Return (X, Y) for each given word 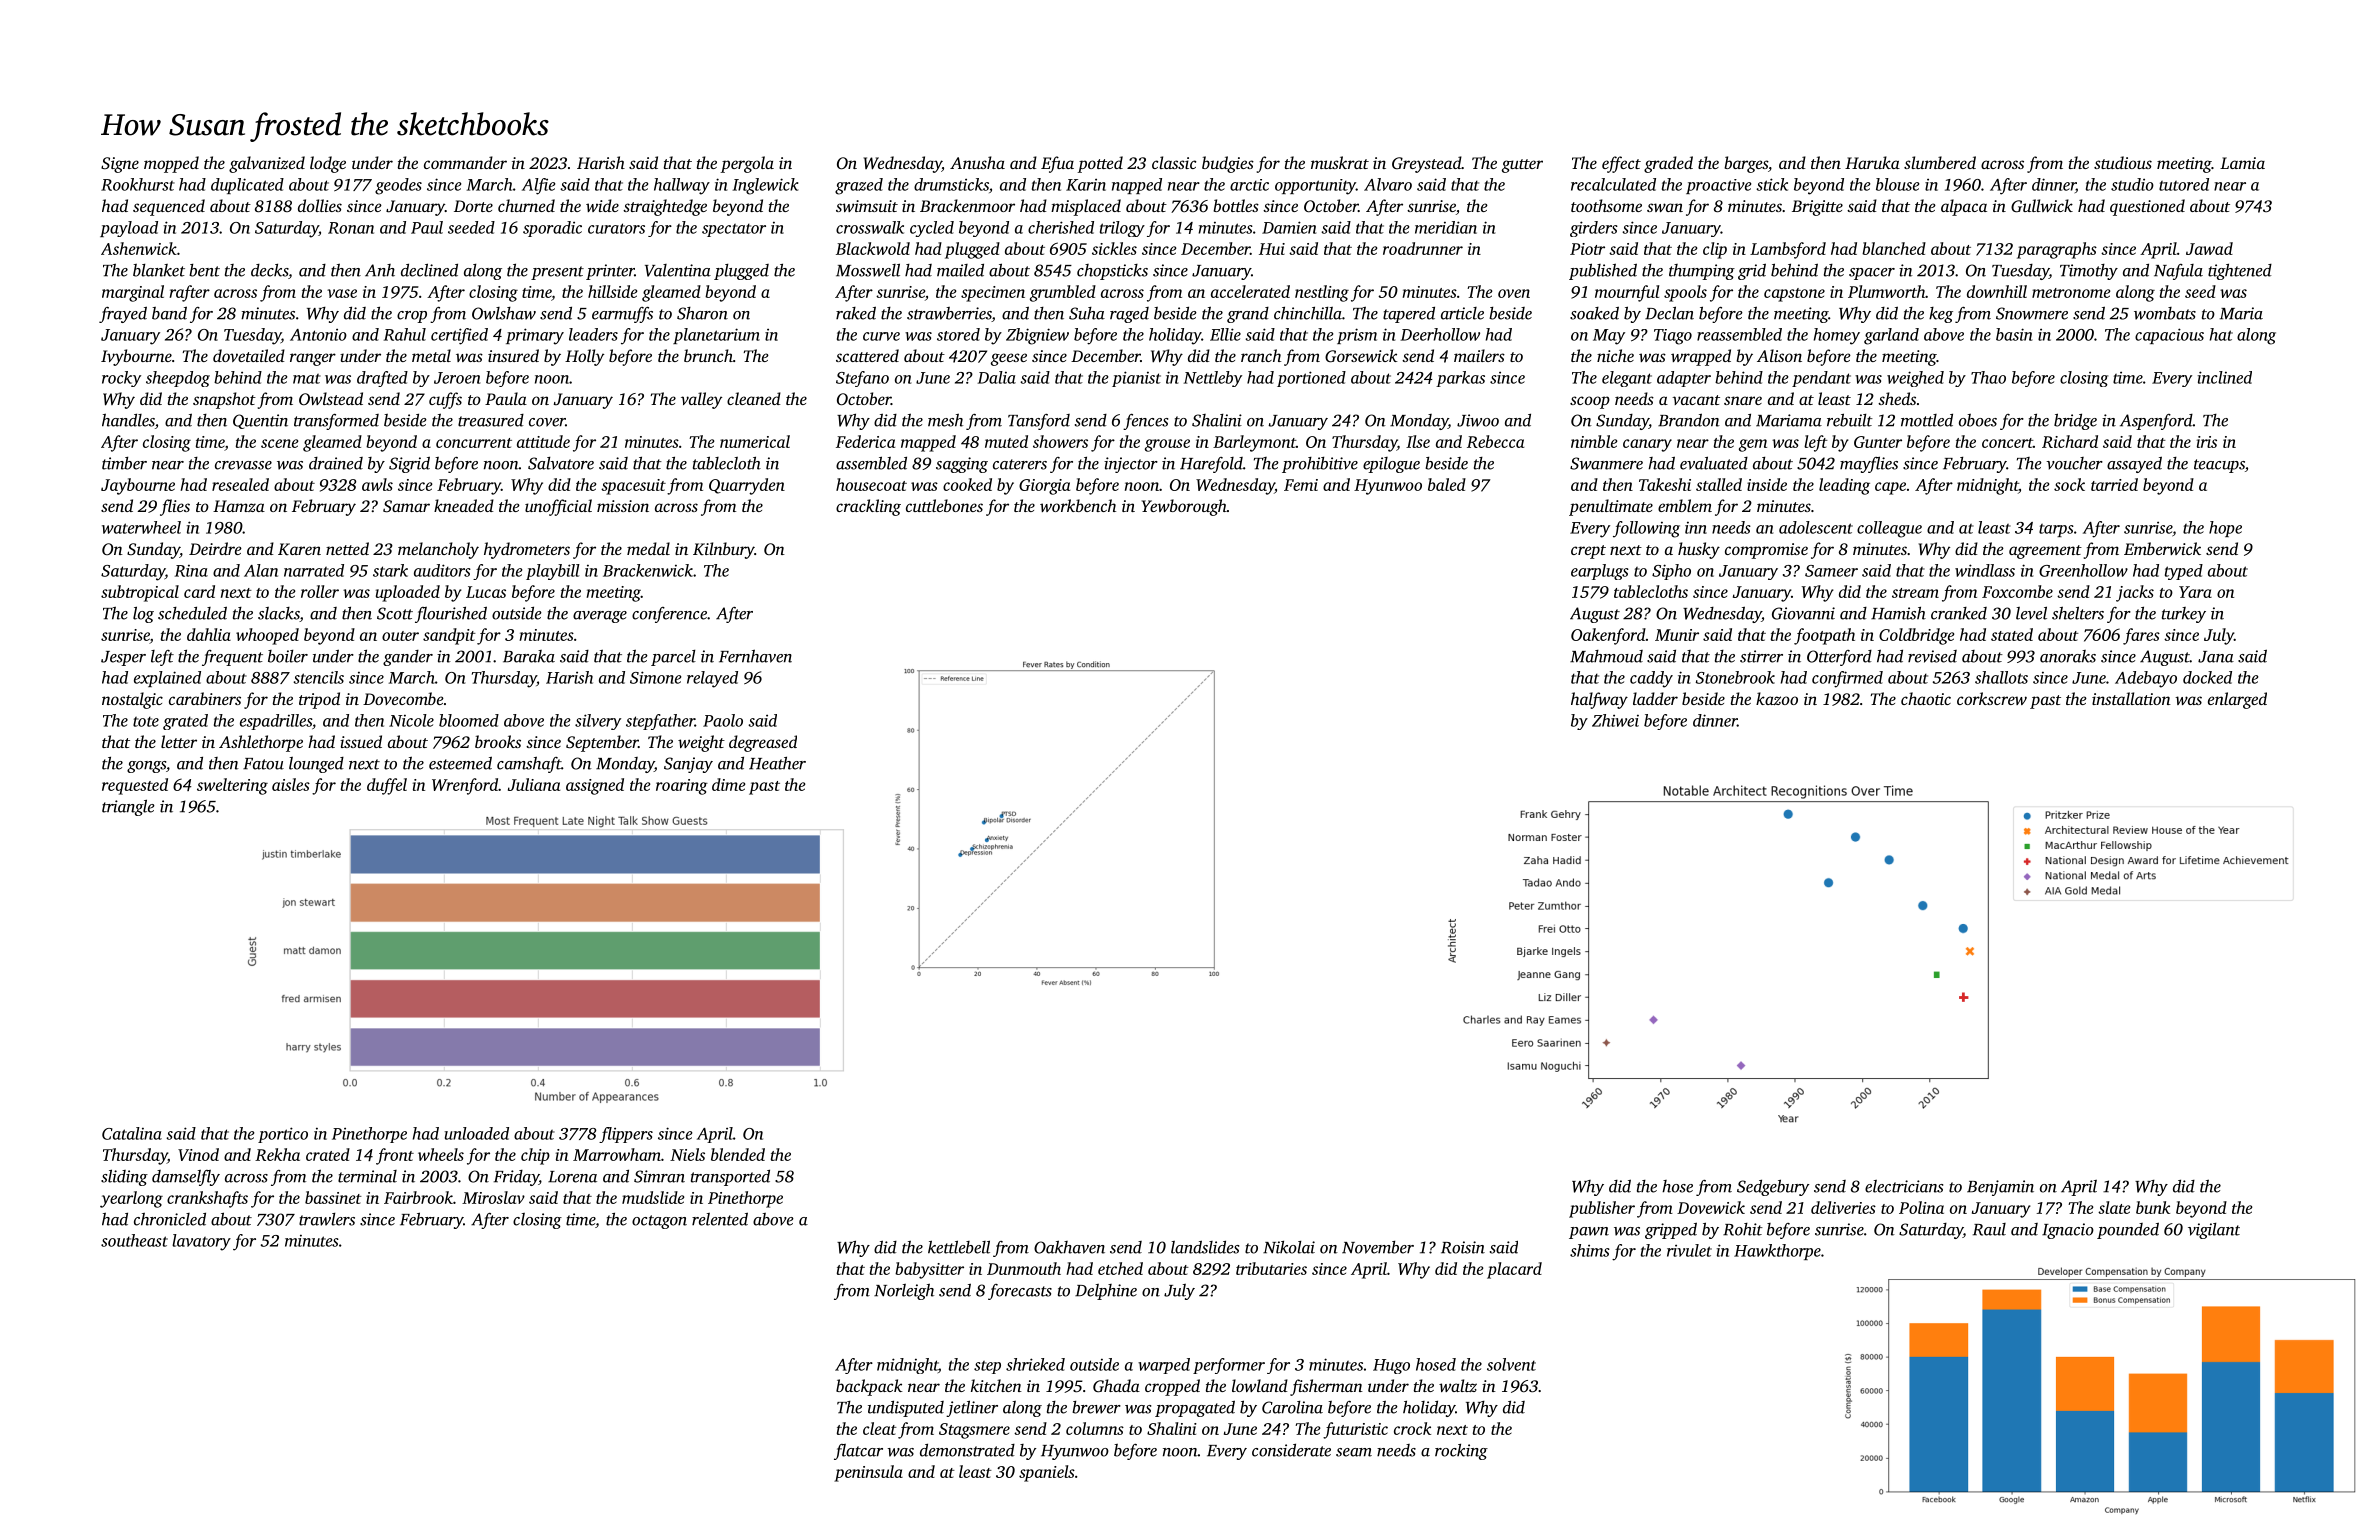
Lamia (2242, 163)
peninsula (868, 1473)
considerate (1291, 1450)
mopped (171, 164)
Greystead (1427, 164)
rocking (1461, 1452)
